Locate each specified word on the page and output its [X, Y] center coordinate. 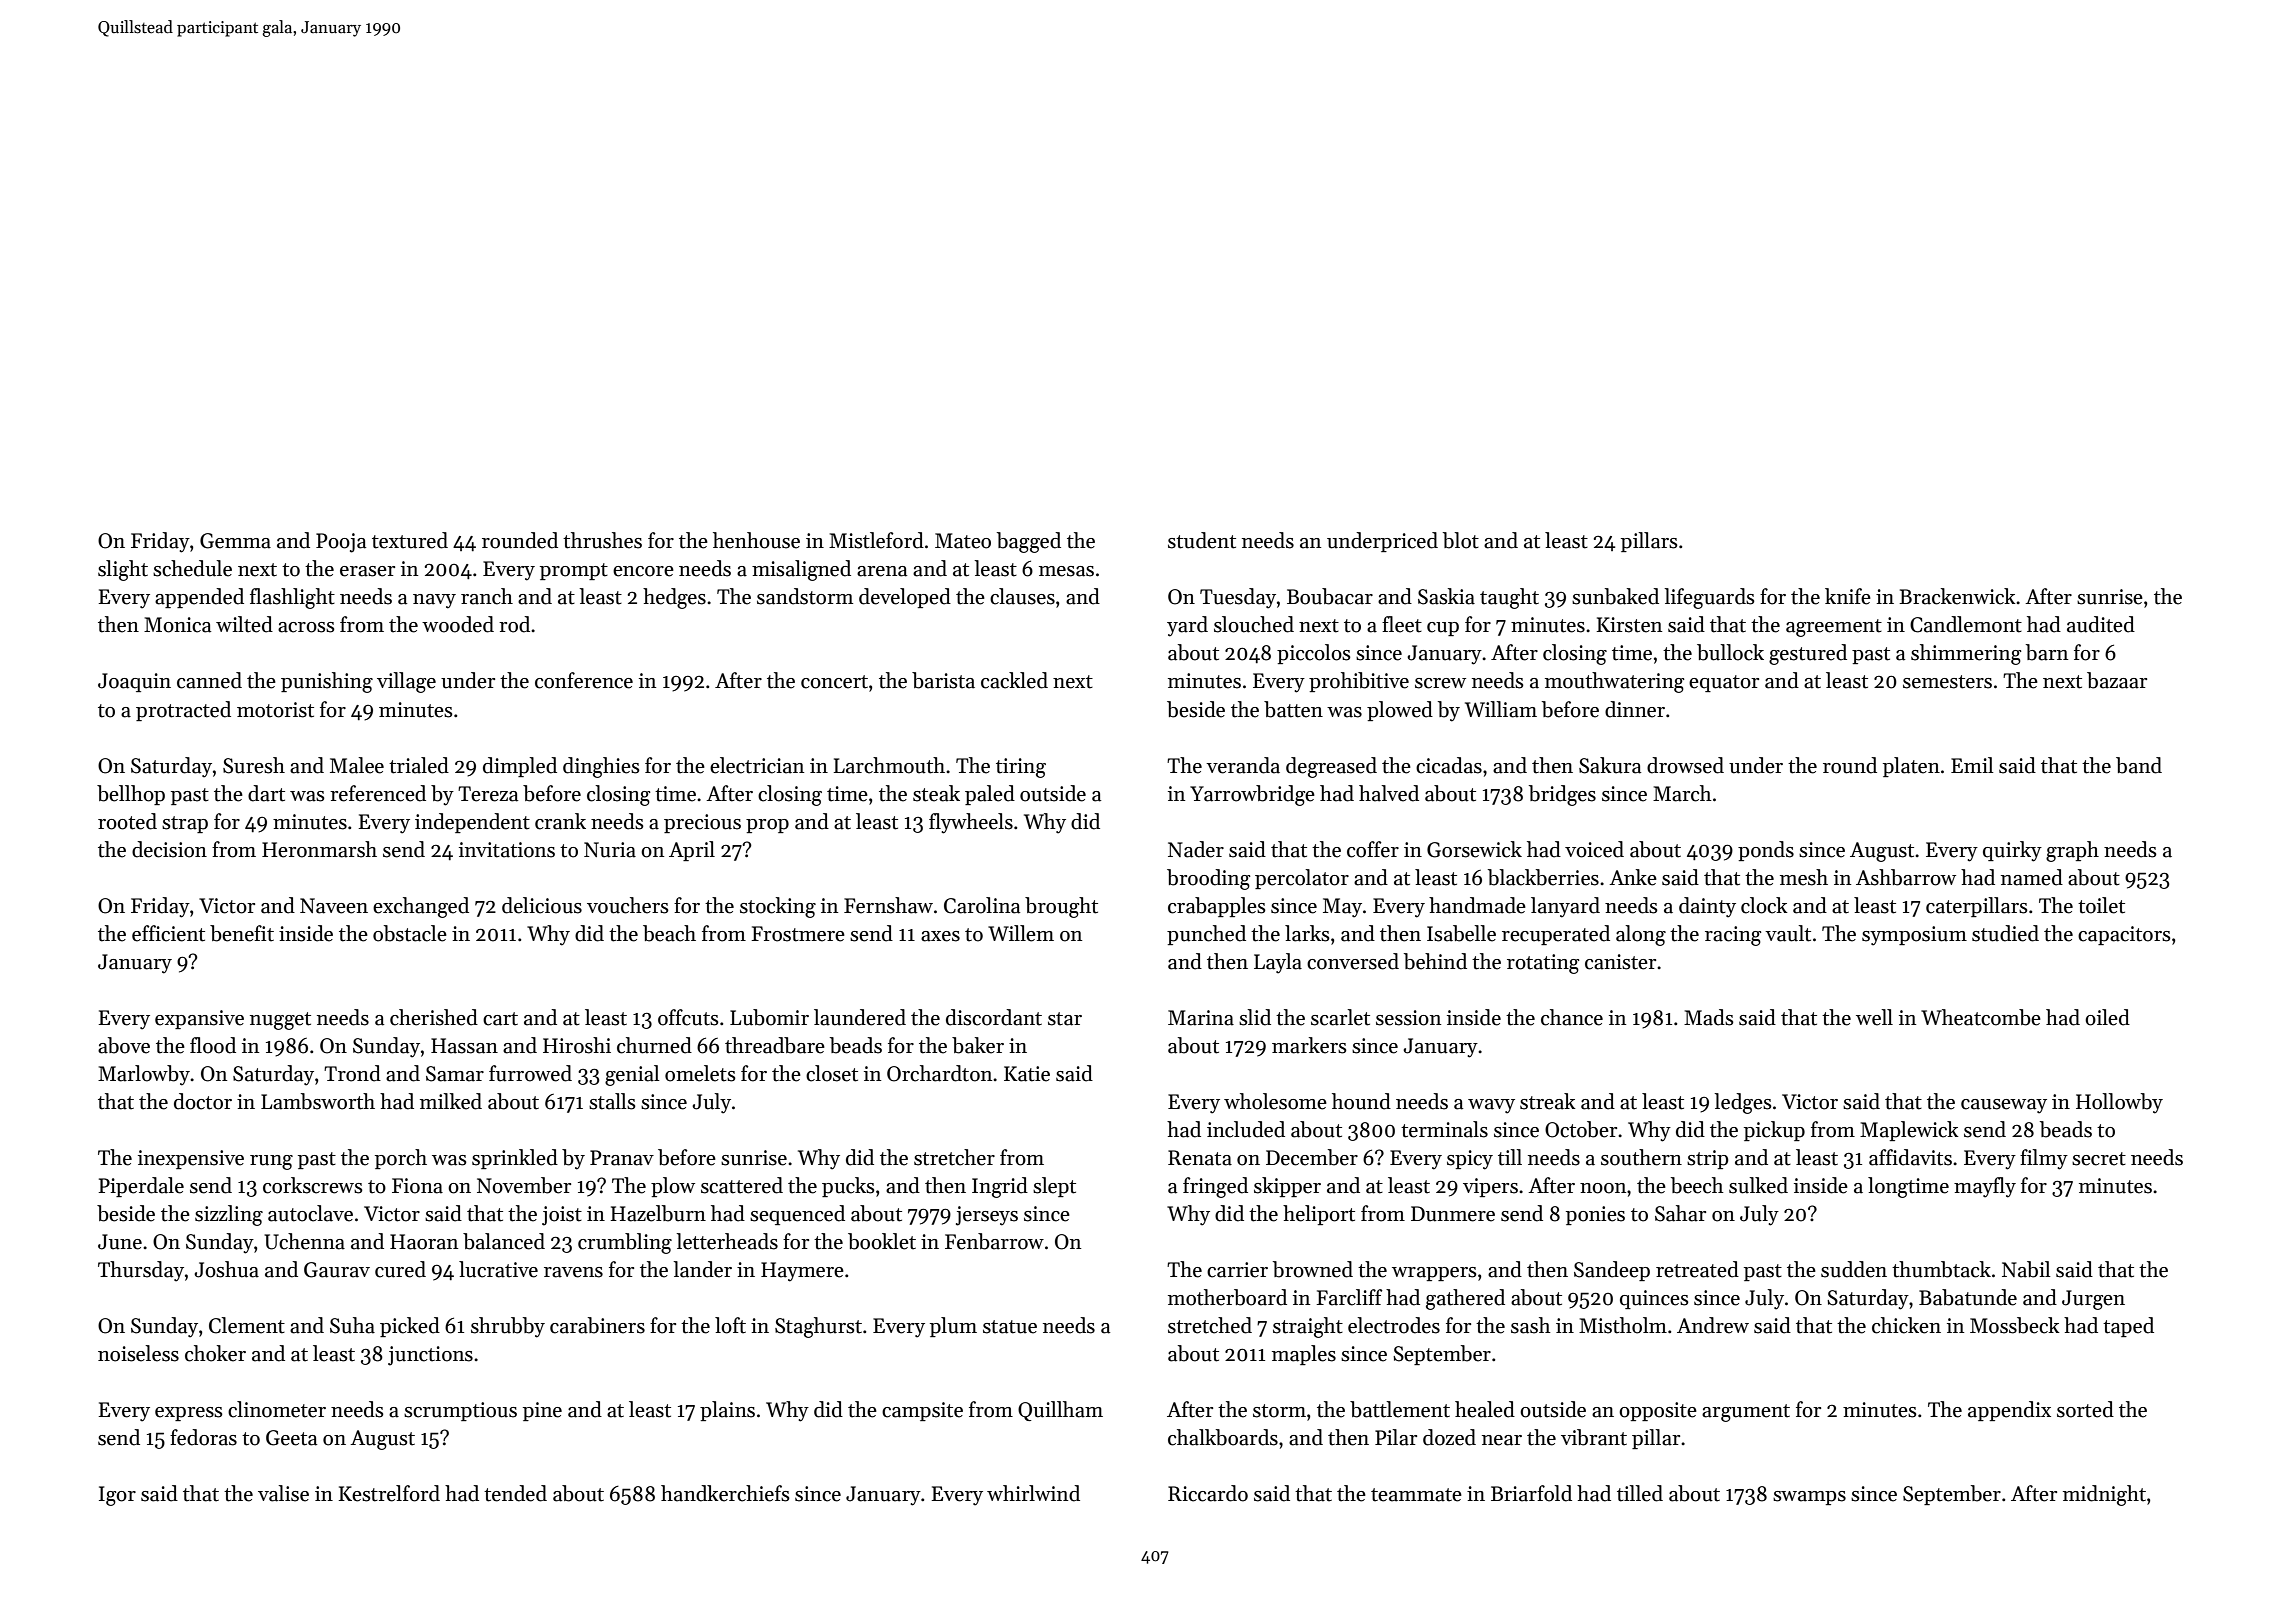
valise [283, 1493]
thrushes [602, 540]
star [1065, 1019]
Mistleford [876, 540]
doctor [203, 1101]
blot [1461, 540]
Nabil [2026, 1269]
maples [1304, 1355]
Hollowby [2119, 1103]
